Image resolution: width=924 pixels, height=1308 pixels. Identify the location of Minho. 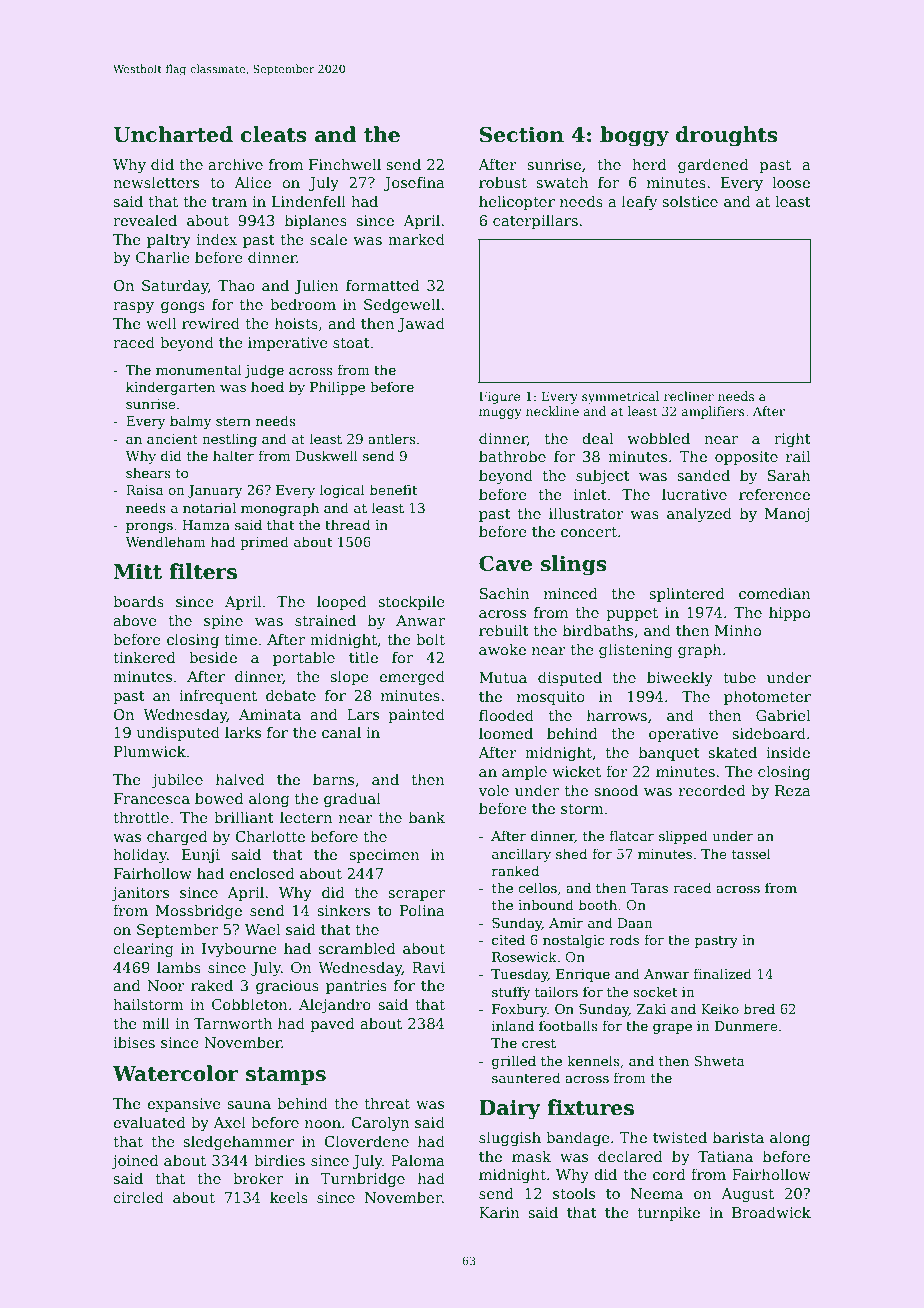
(738, 630).
